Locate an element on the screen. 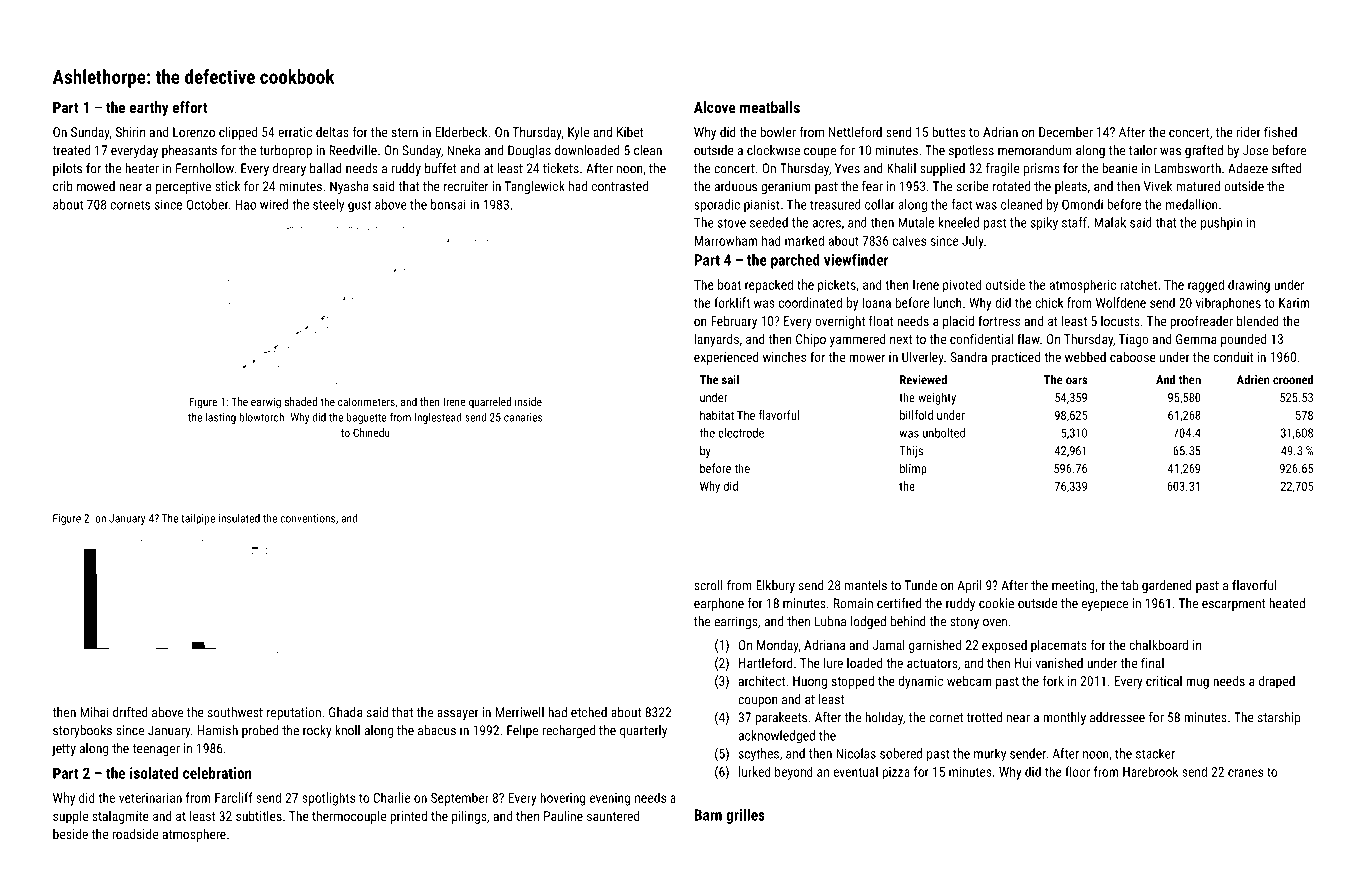 This screenshot has height=887, width=1372. Elderbeck is located at coordinates (461, 131).
